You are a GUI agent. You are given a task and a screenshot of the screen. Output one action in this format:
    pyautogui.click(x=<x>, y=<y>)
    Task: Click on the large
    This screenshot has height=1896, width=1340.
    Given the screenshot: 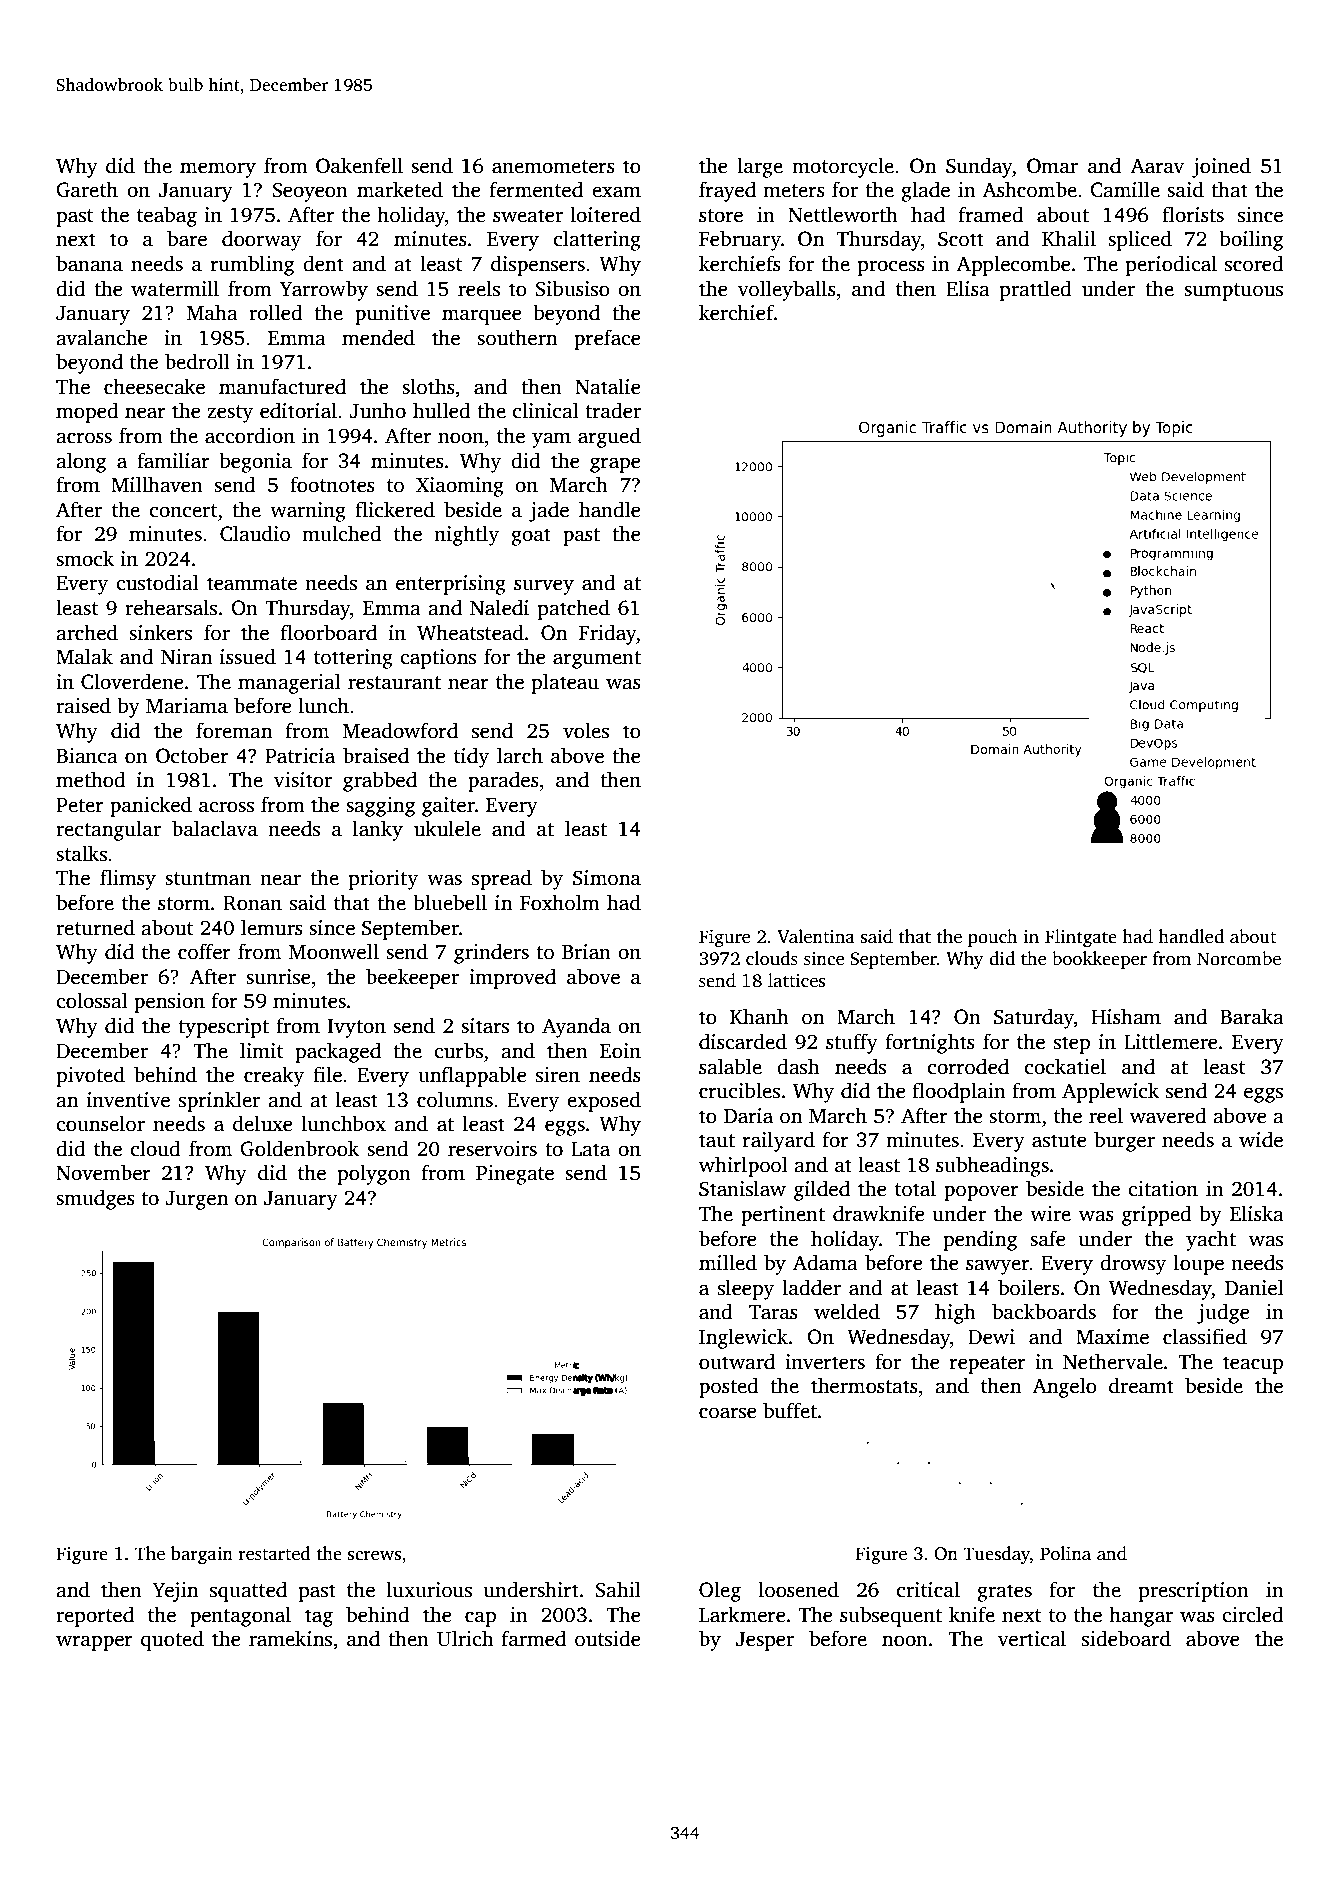 What is the action you would take?
    pyautogui.click(x=760, y=167)
